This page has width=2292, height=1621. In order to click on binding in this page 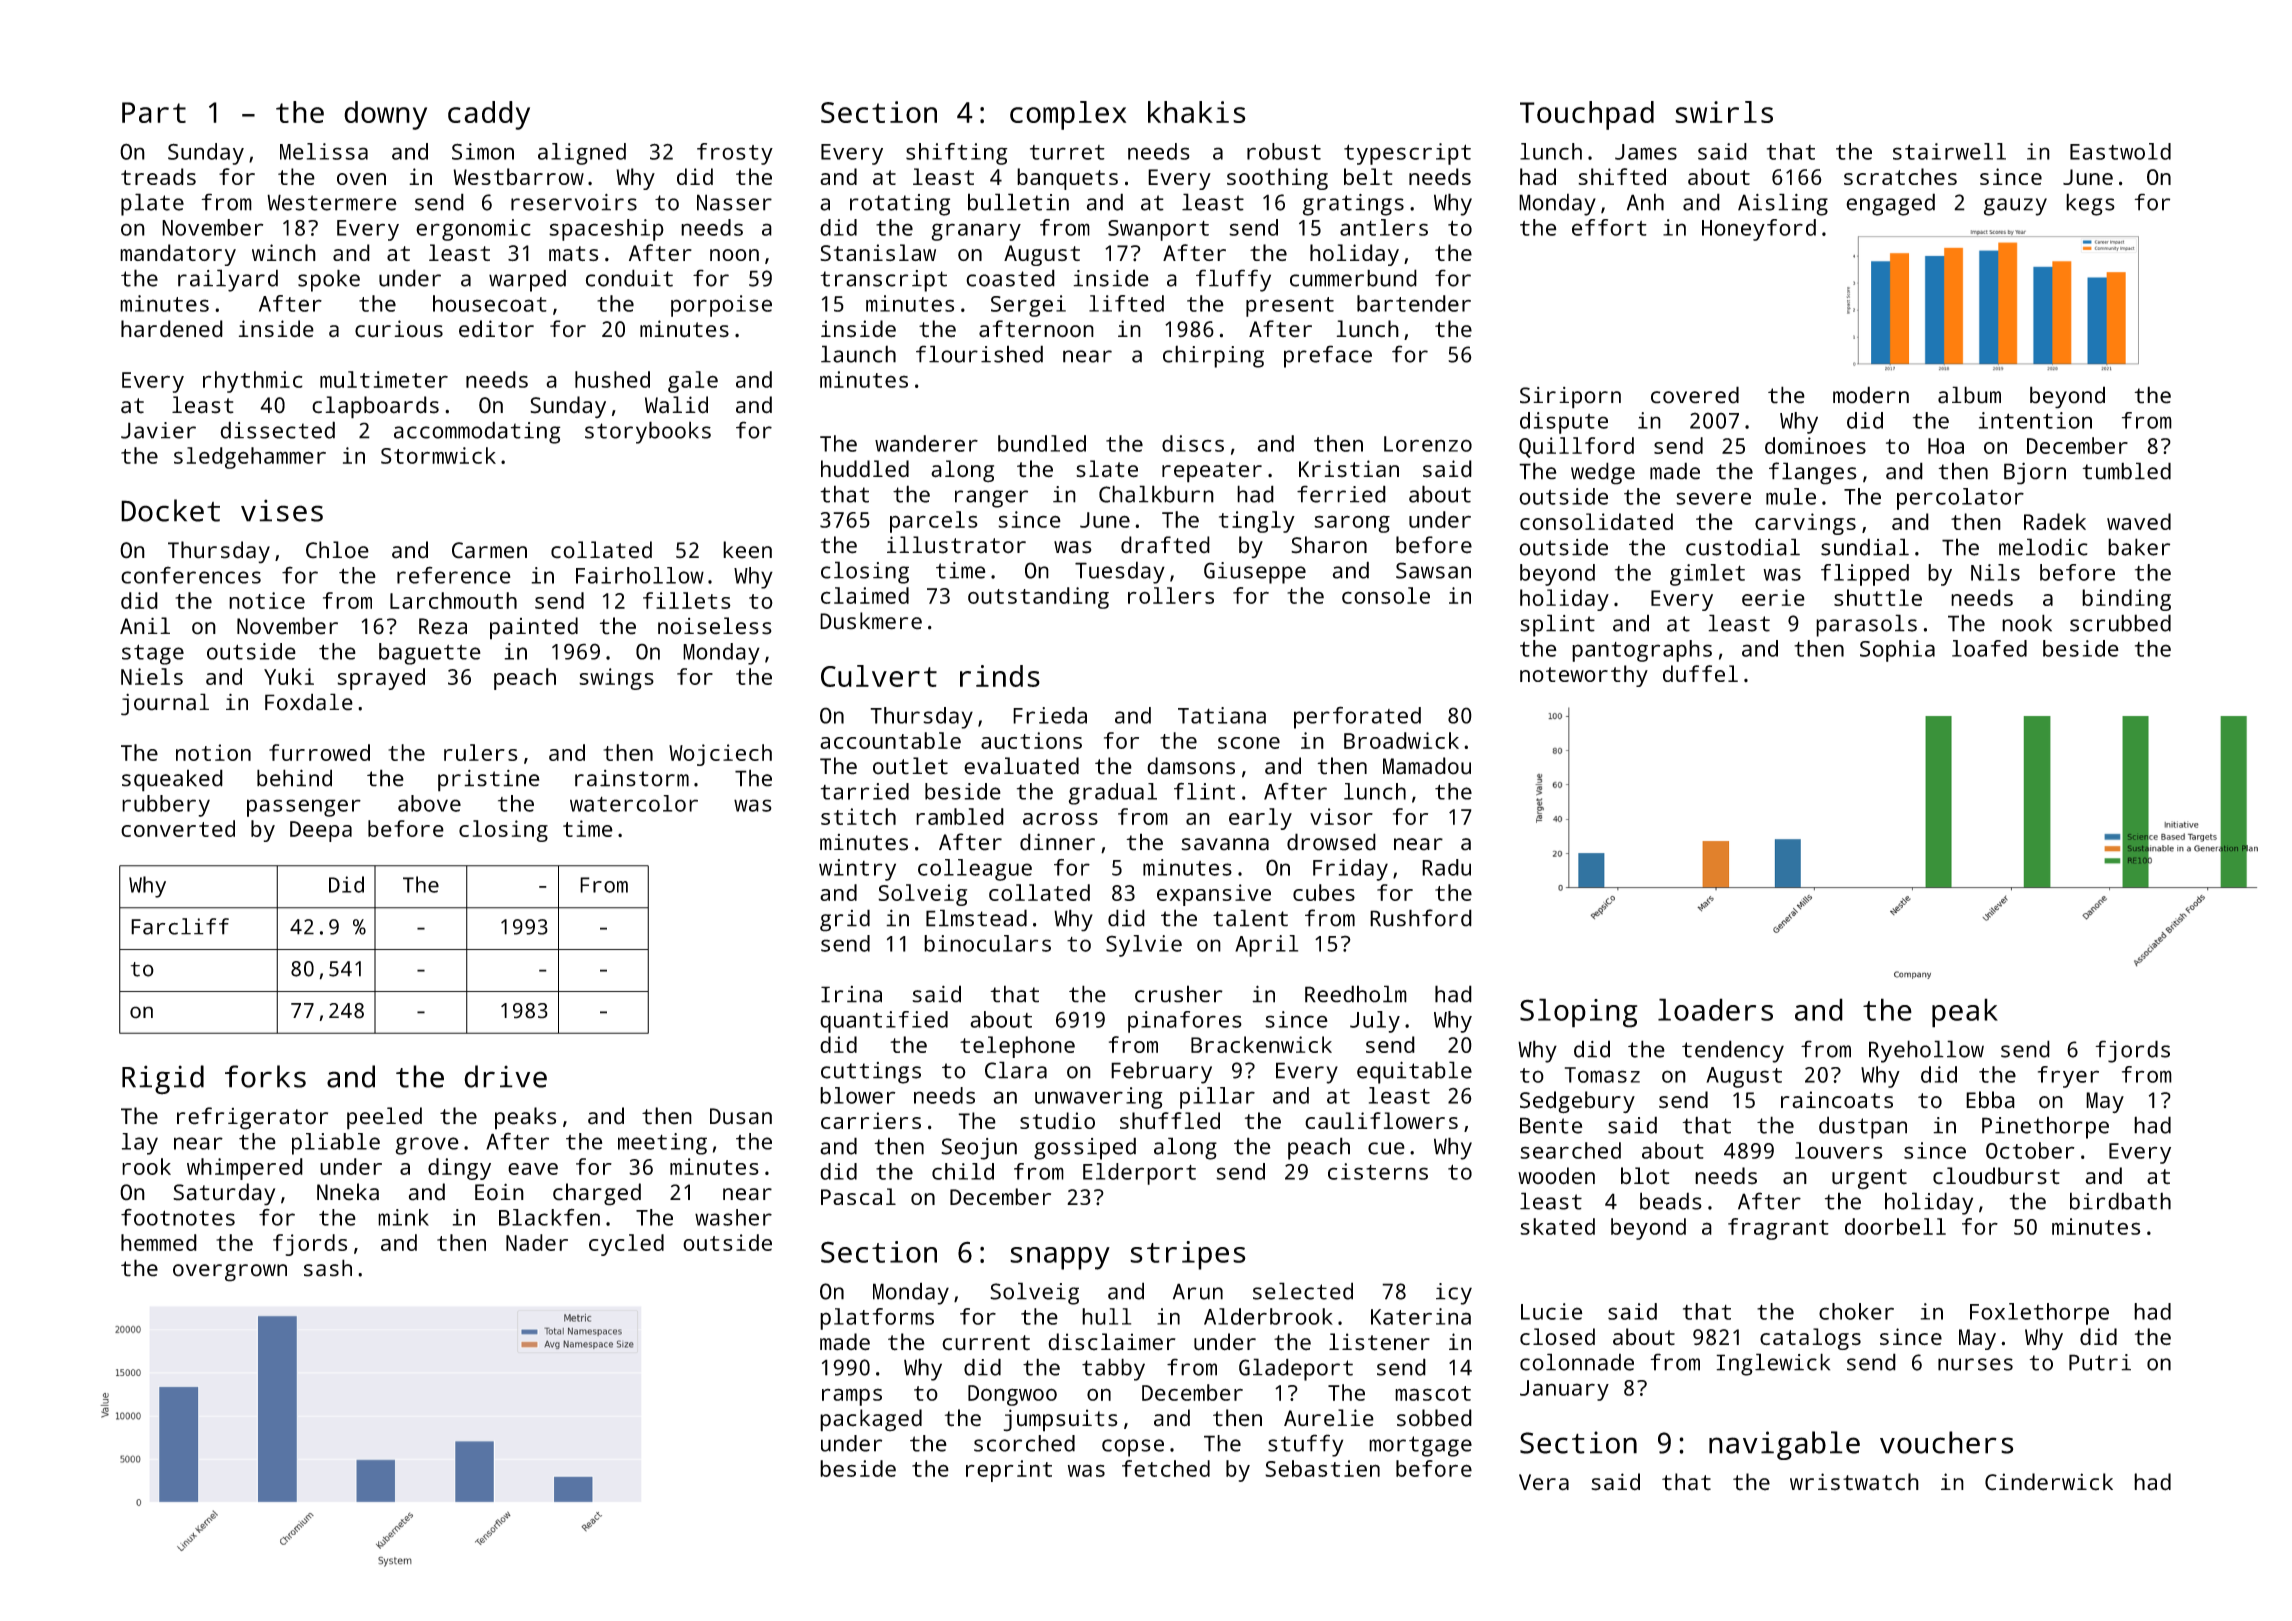, I will do `click(2126, 600)`.
